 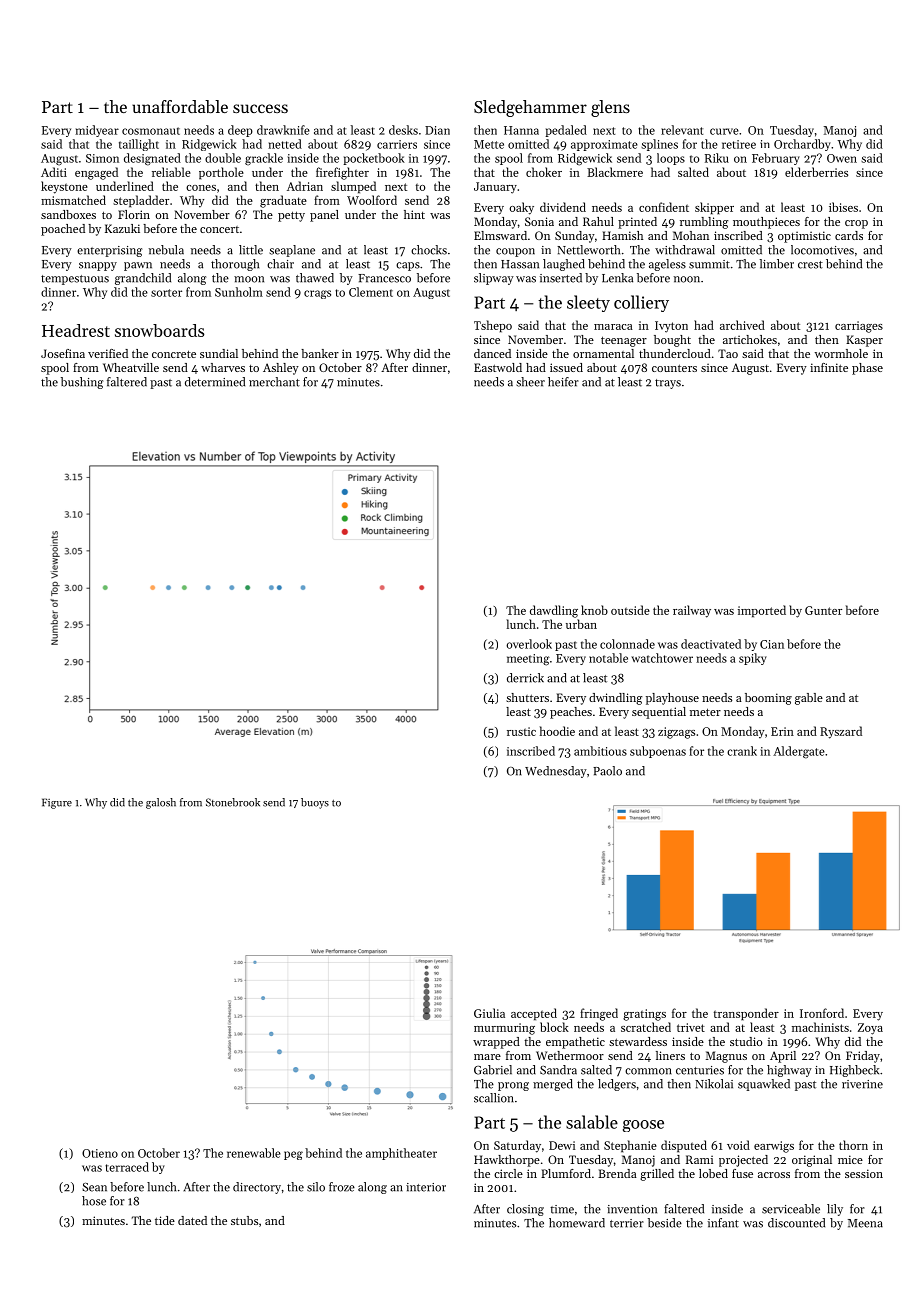 What do you see at coordinates (724, 131) in the screenshot?
I see `curve` at bounding box center [724, 131].
